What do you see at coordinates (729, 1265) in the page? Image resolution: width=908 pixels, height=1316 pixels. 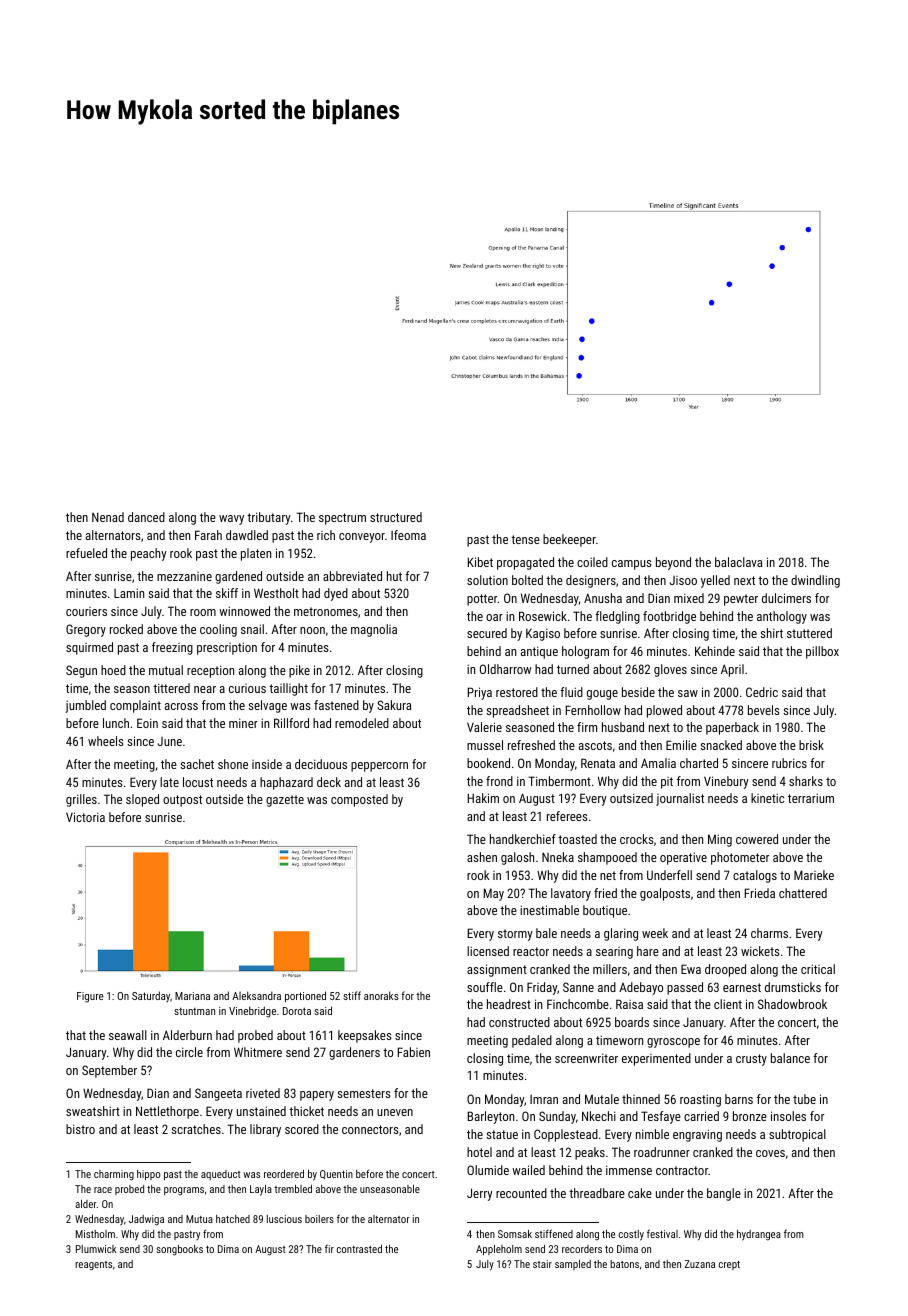 I see `crept` at bounding box center [729, 1265].
